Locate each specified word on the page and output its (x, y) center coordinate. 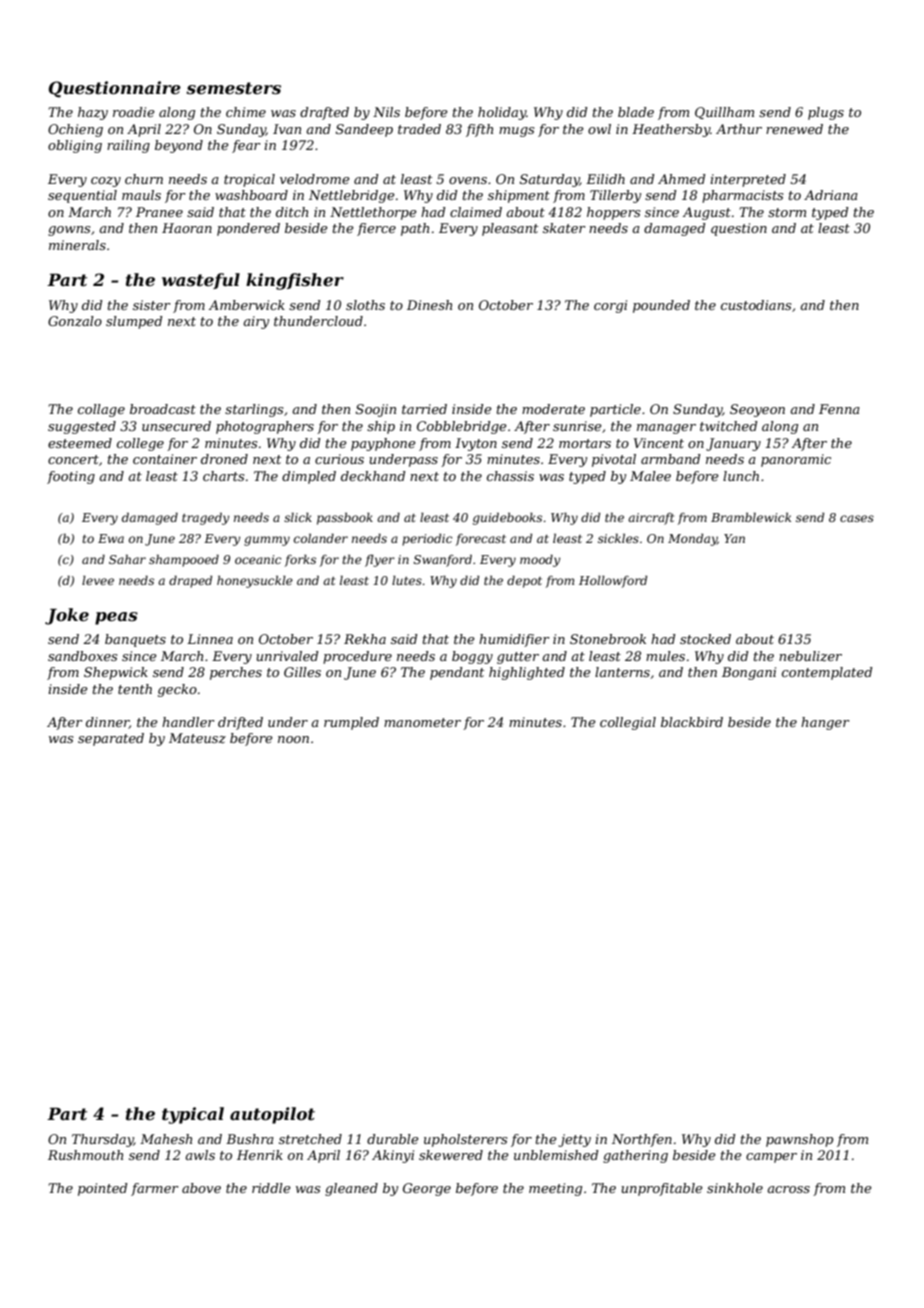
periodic (427, 539)
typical (193, 1115)
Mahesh (166, 1139)
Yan (734, 538)
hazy (93, 113)
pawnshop (799, 1140)
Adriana (831, 195)
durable (393, 1139)
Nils (386, 112)
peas (116, 618)
